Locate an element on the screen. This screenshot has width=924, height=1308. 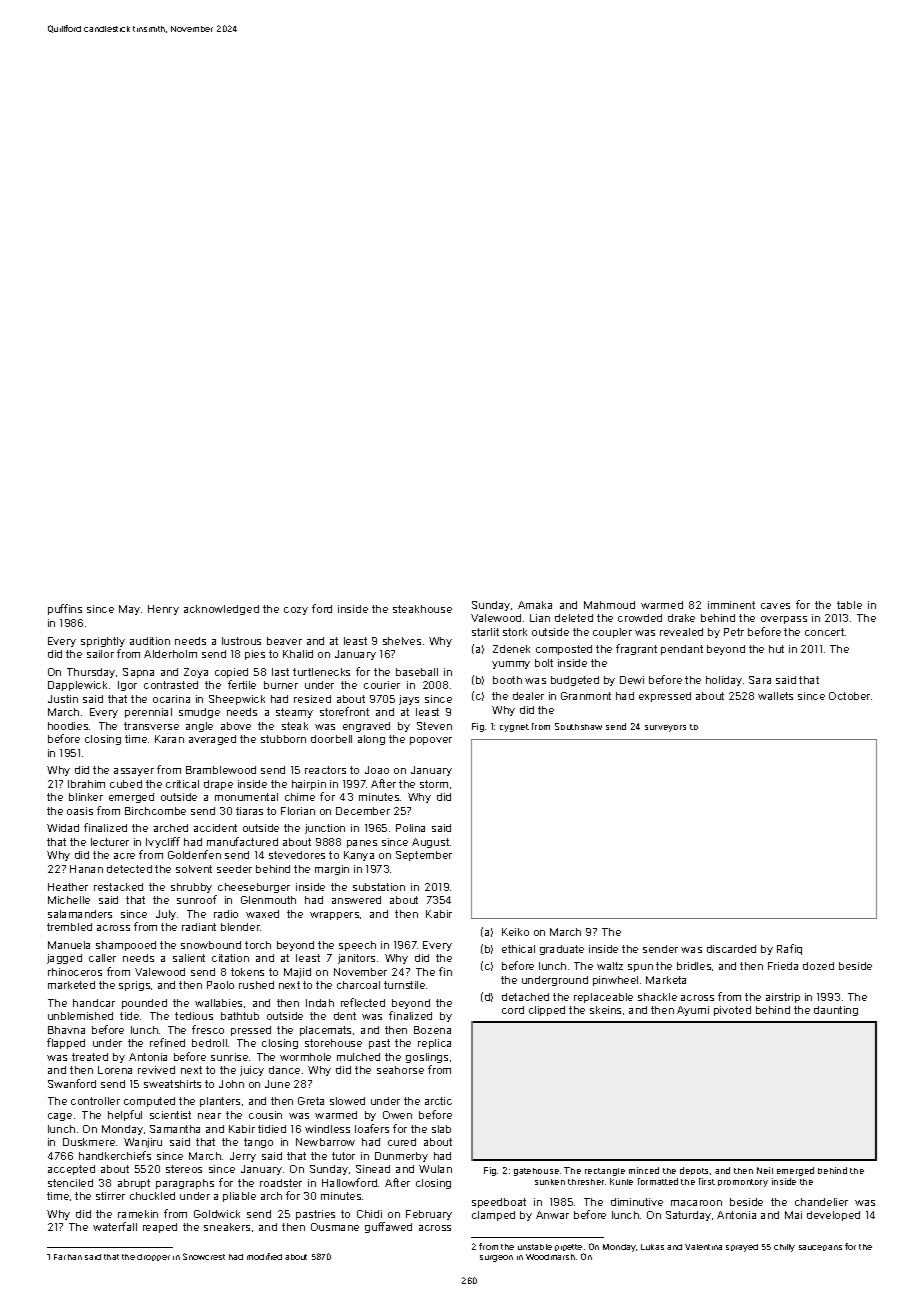
Anwar is located at coordinates (552, 1215).
